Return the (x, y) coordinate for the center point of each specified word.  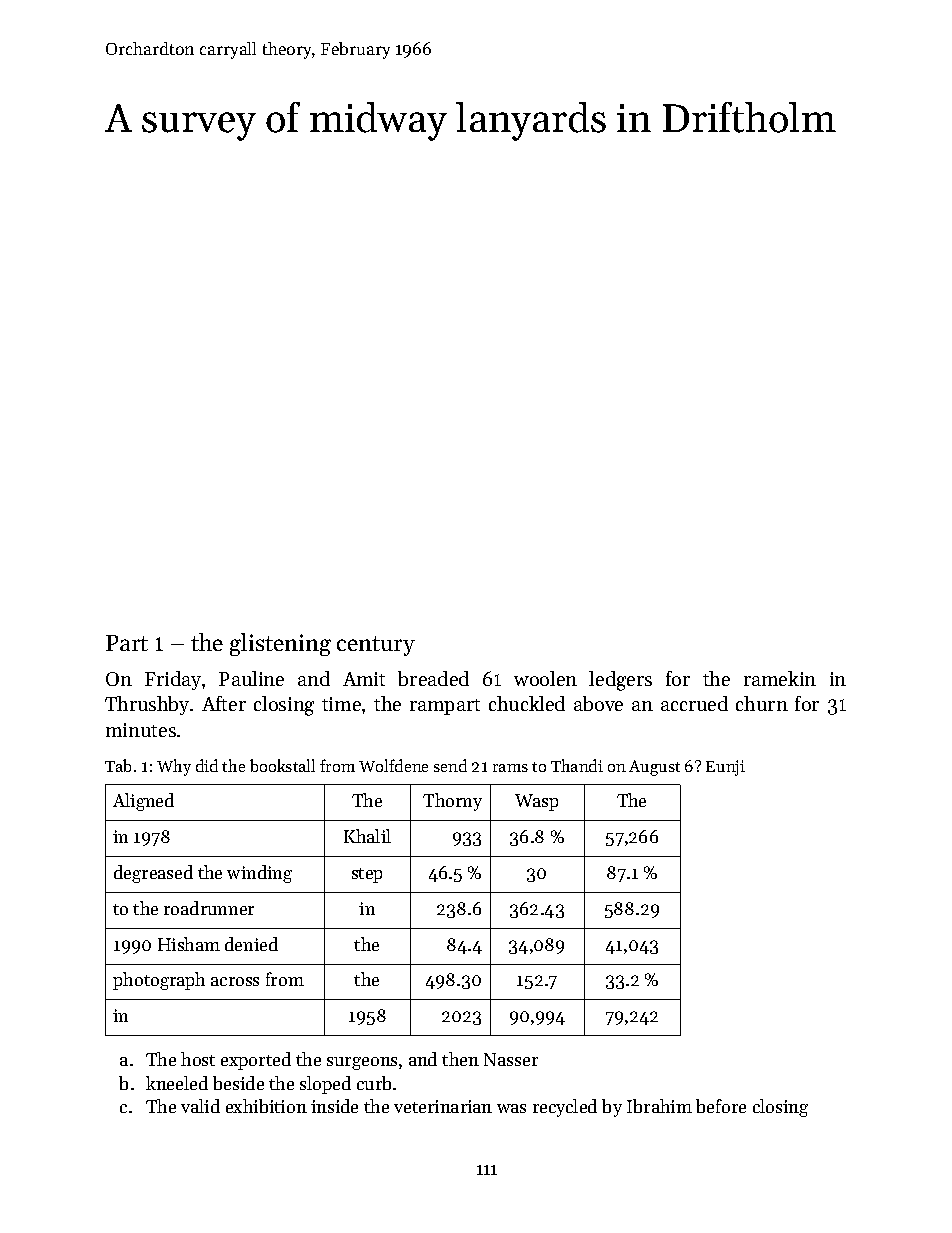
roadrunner (209, 908)
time (341, 704)
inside (334, 1106)
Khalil (367, 836)
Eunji (725, 768)
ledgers (620, 681)
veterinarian (443, 1106)
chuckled (527, 703)
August (654, 768)
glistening (280, 644)
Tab (118, 765)
